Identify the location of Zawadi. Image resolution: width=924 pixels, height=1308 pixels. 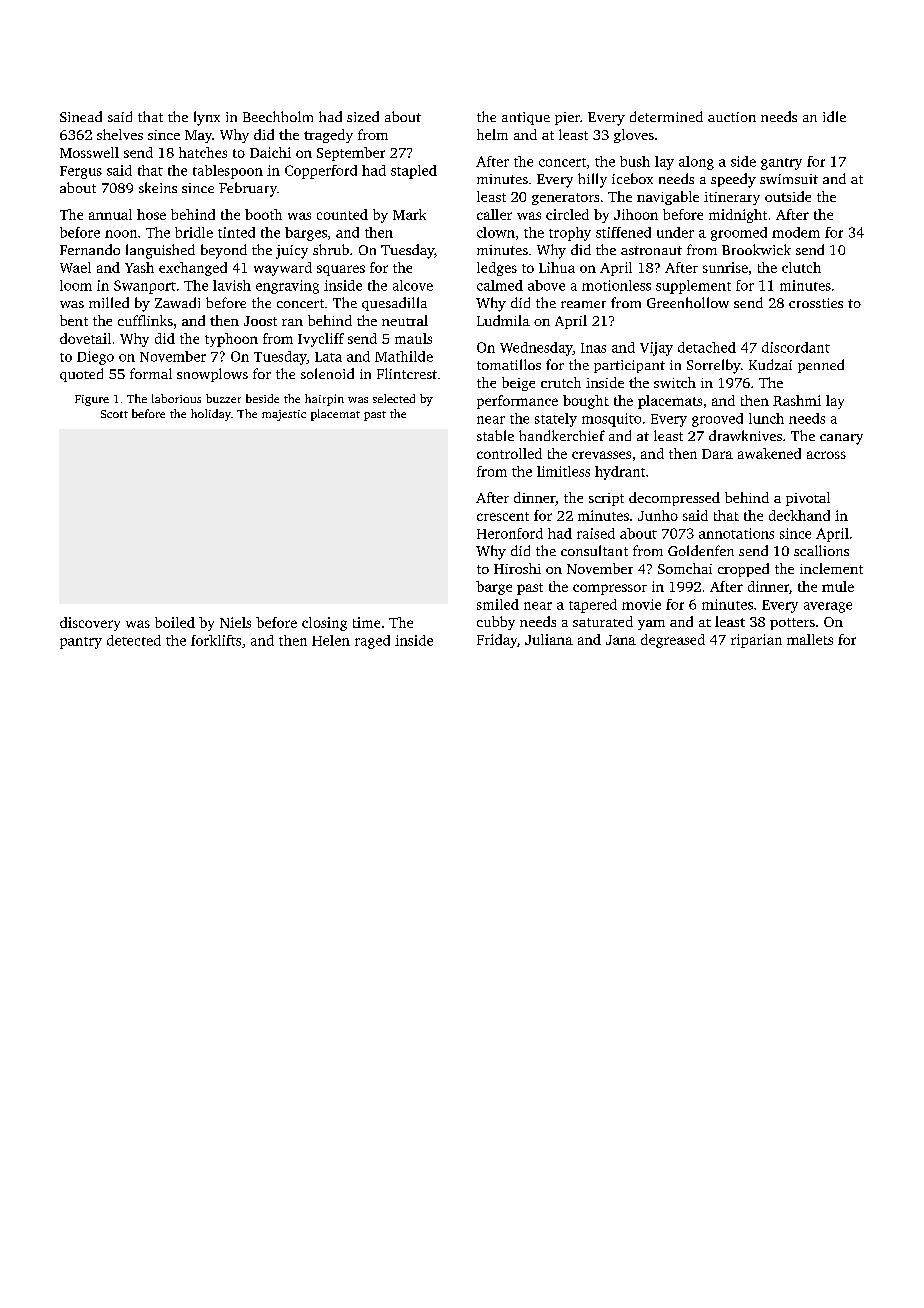
(177, 302).
